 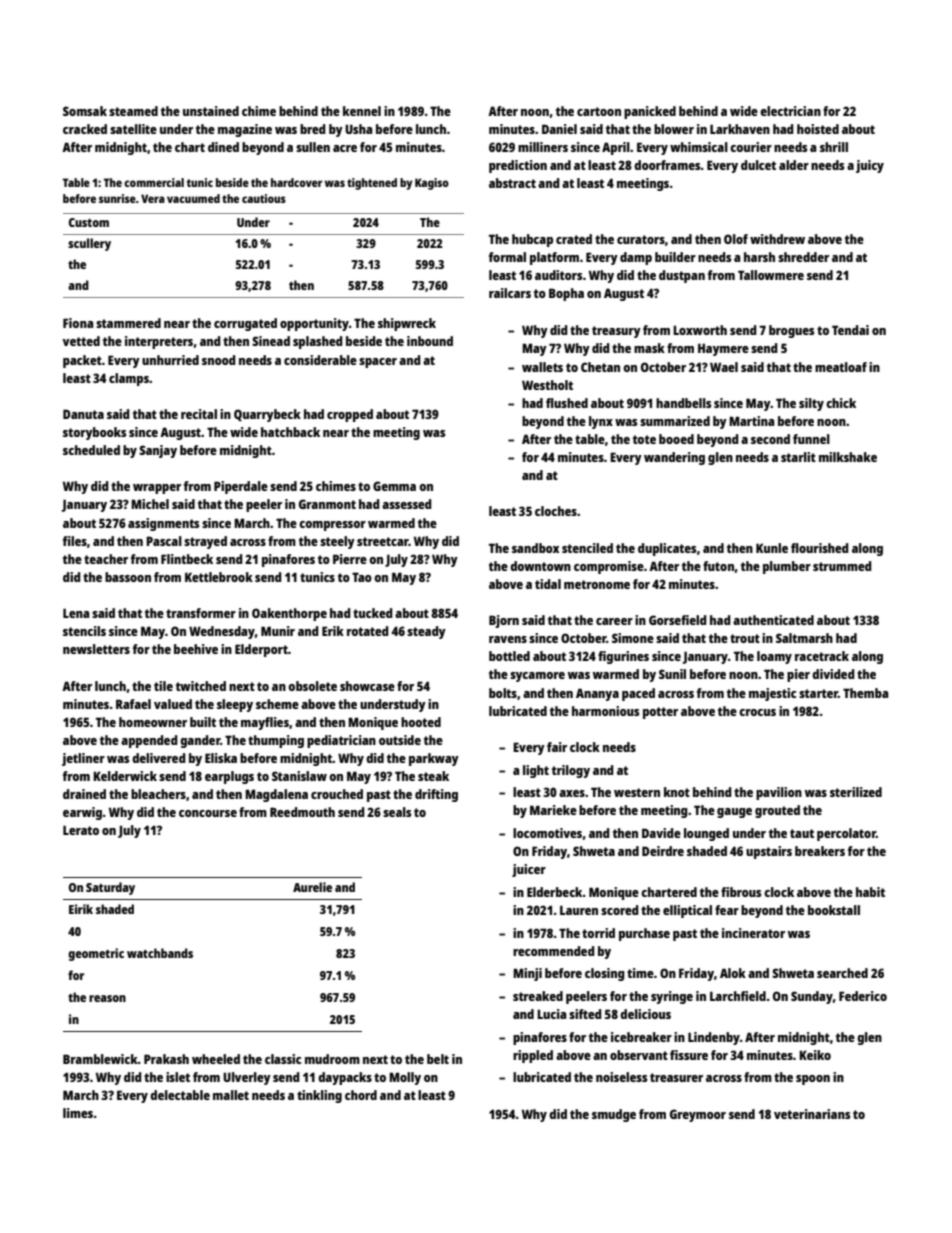 What do you see at coordinates (117, 198) in the screenshot?
I see `sunrise` at bounding box center [117, 198].
